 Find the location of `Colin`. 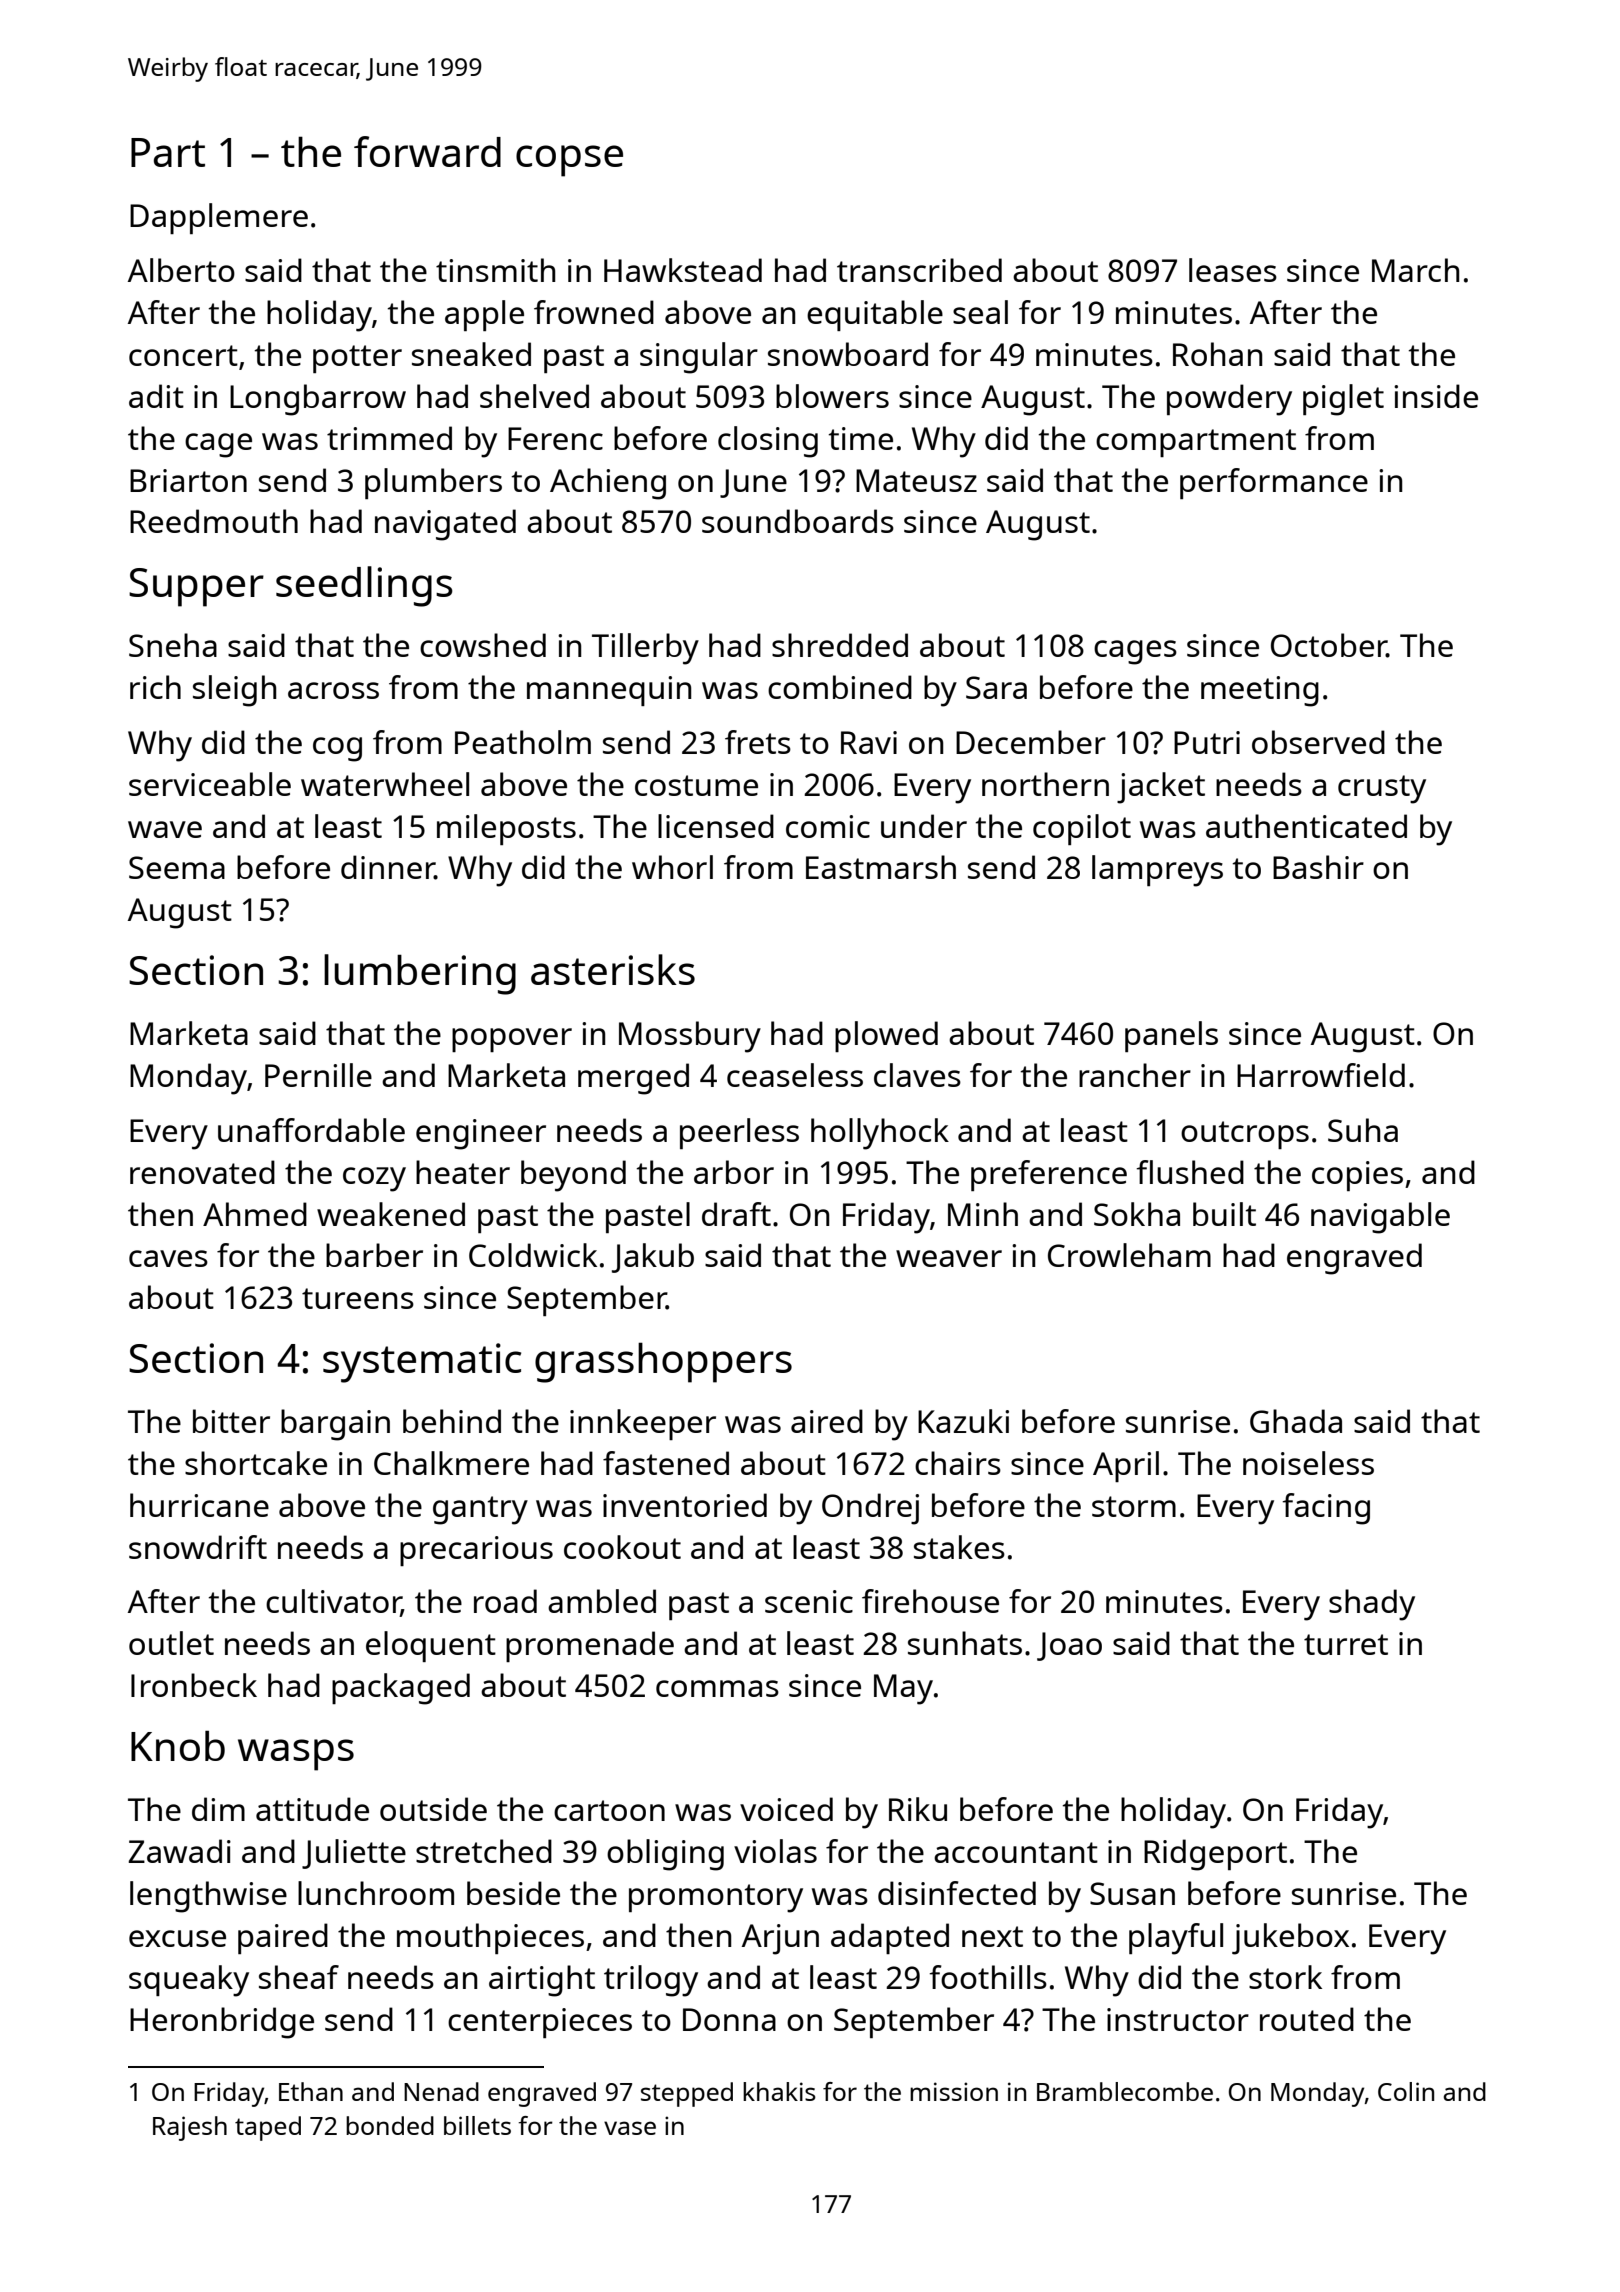

Colin is located at coordinates (1406, 2091).
